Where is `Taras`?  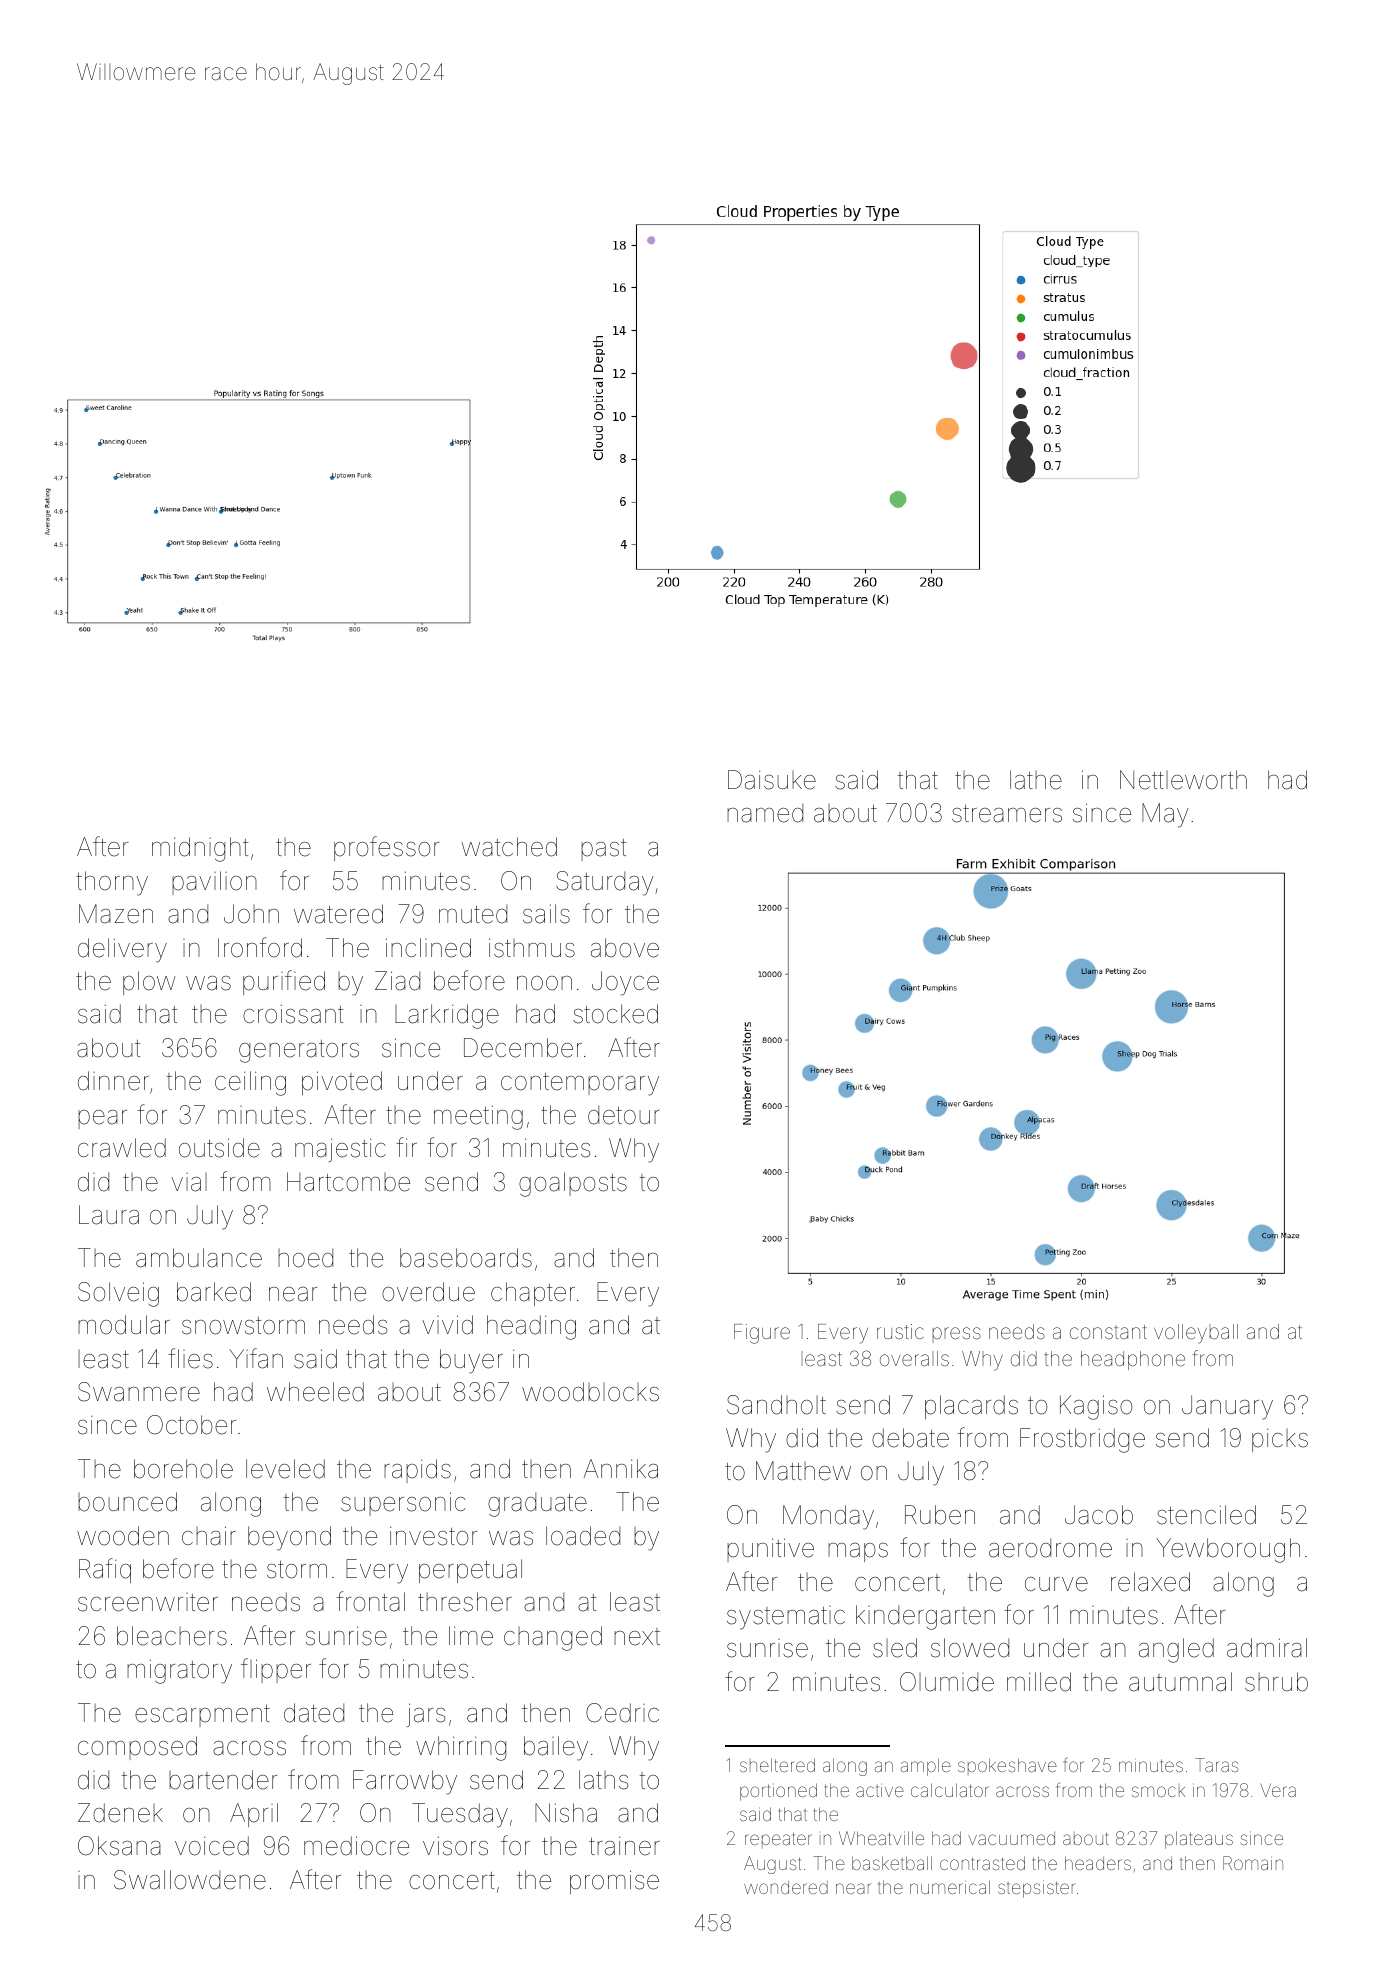
Taras is located at coordinates (1216, 1765).
